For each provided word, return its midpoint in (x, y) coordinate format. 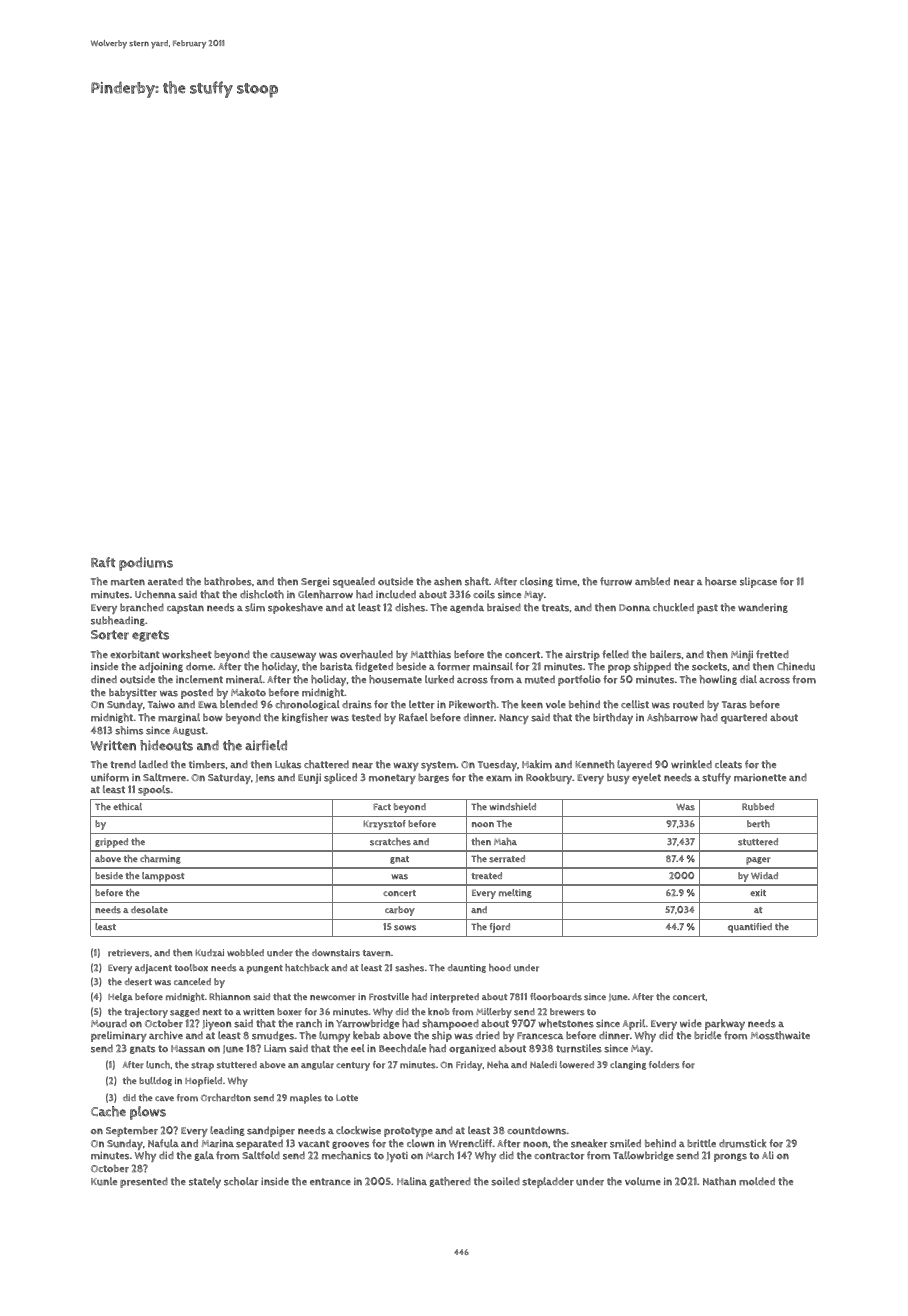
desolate (149, 910)
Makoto (248, 692)
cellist (635, 704)
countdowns (536, 1130)
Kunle (104, 1181)
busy (618, 778)
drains (357, 704)
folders (664, 1065)
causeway (293, 656)
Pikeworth (472, 704)
